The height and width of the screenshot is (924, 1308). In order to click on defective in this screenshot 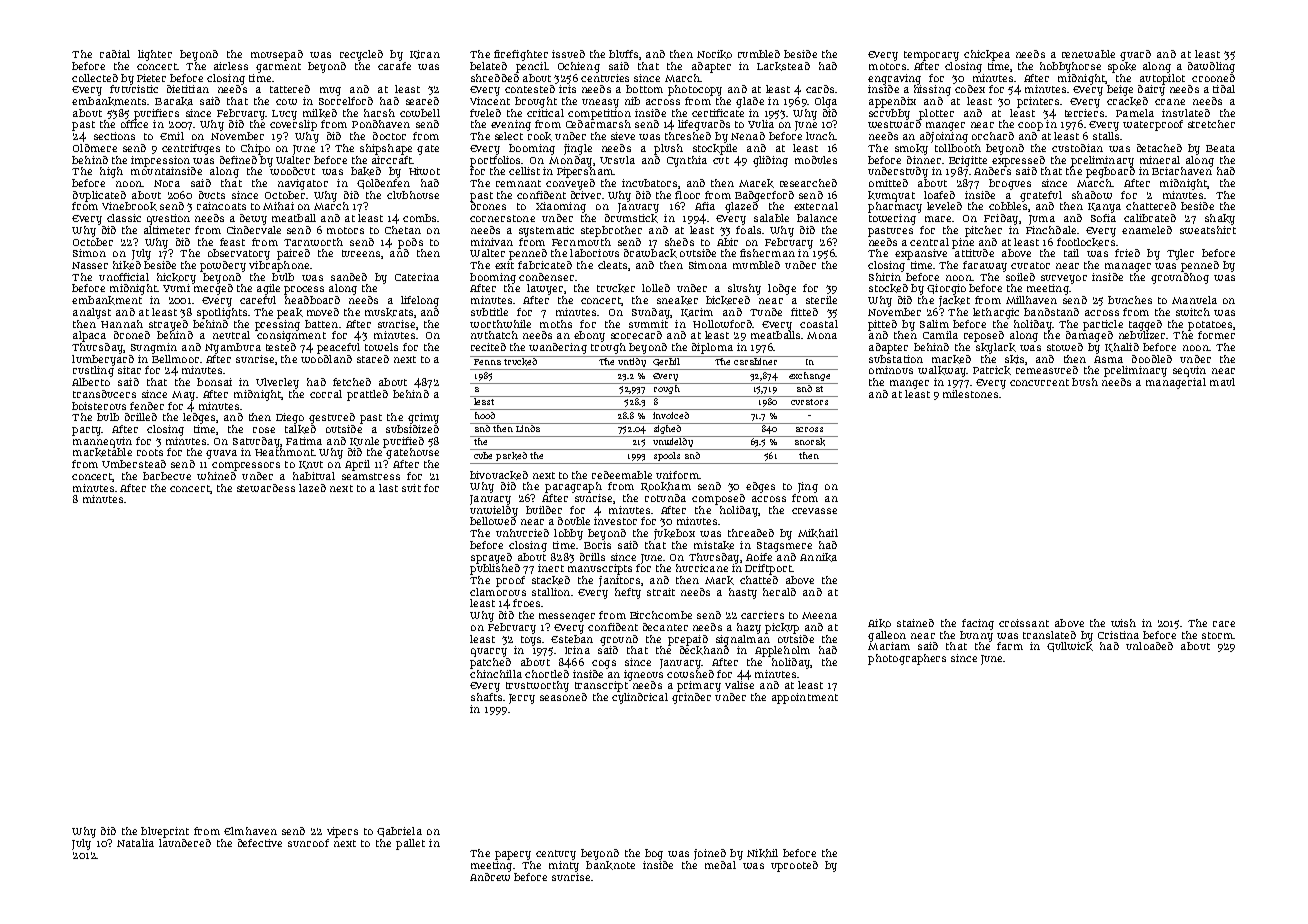, I will do `click(260, 843)`.
